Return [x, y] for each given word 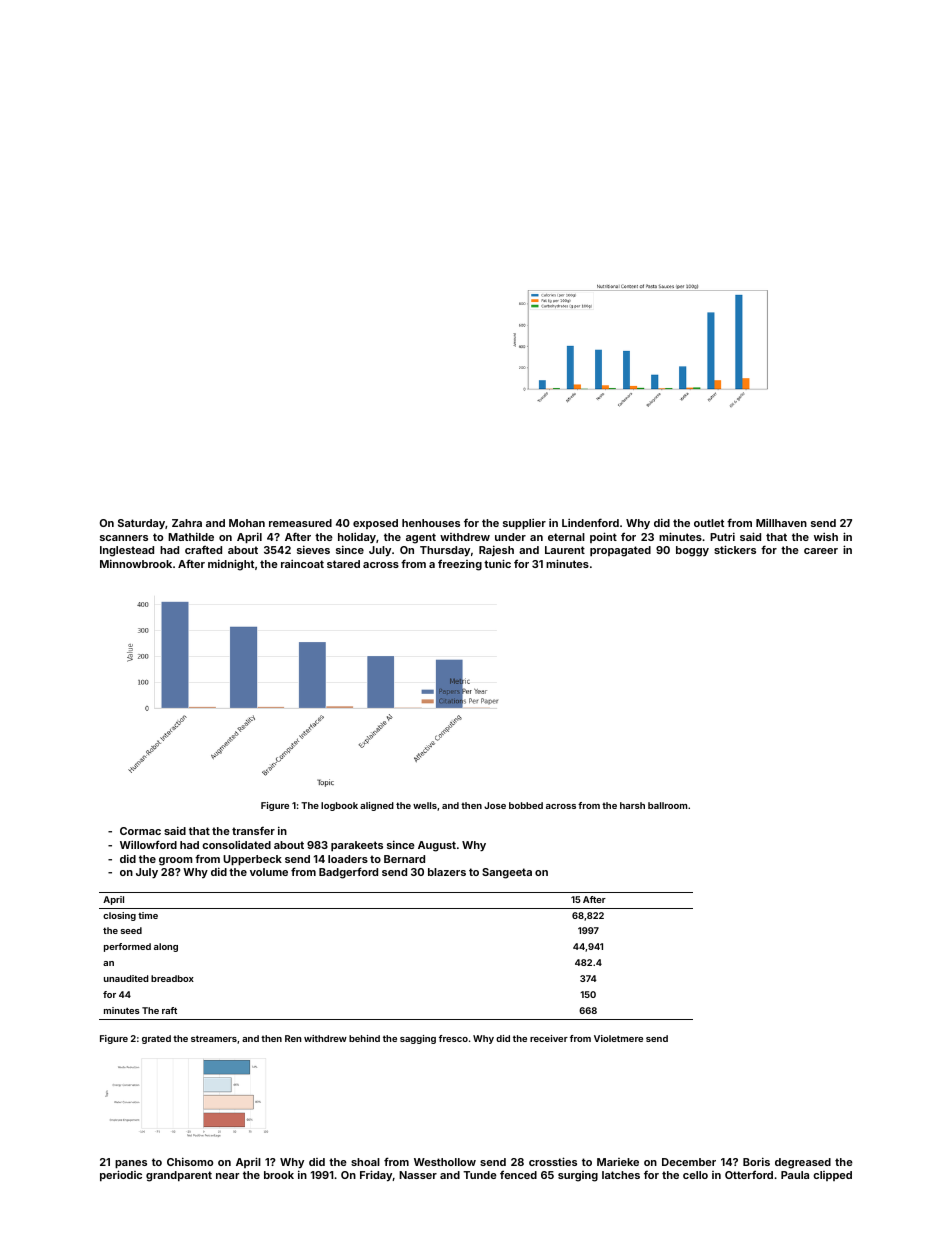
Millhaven [781, 522]
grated [156, 1039]
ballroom [667, 805]
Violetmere [618, 1038]
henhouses [431, 523]
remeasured [300, 523]
